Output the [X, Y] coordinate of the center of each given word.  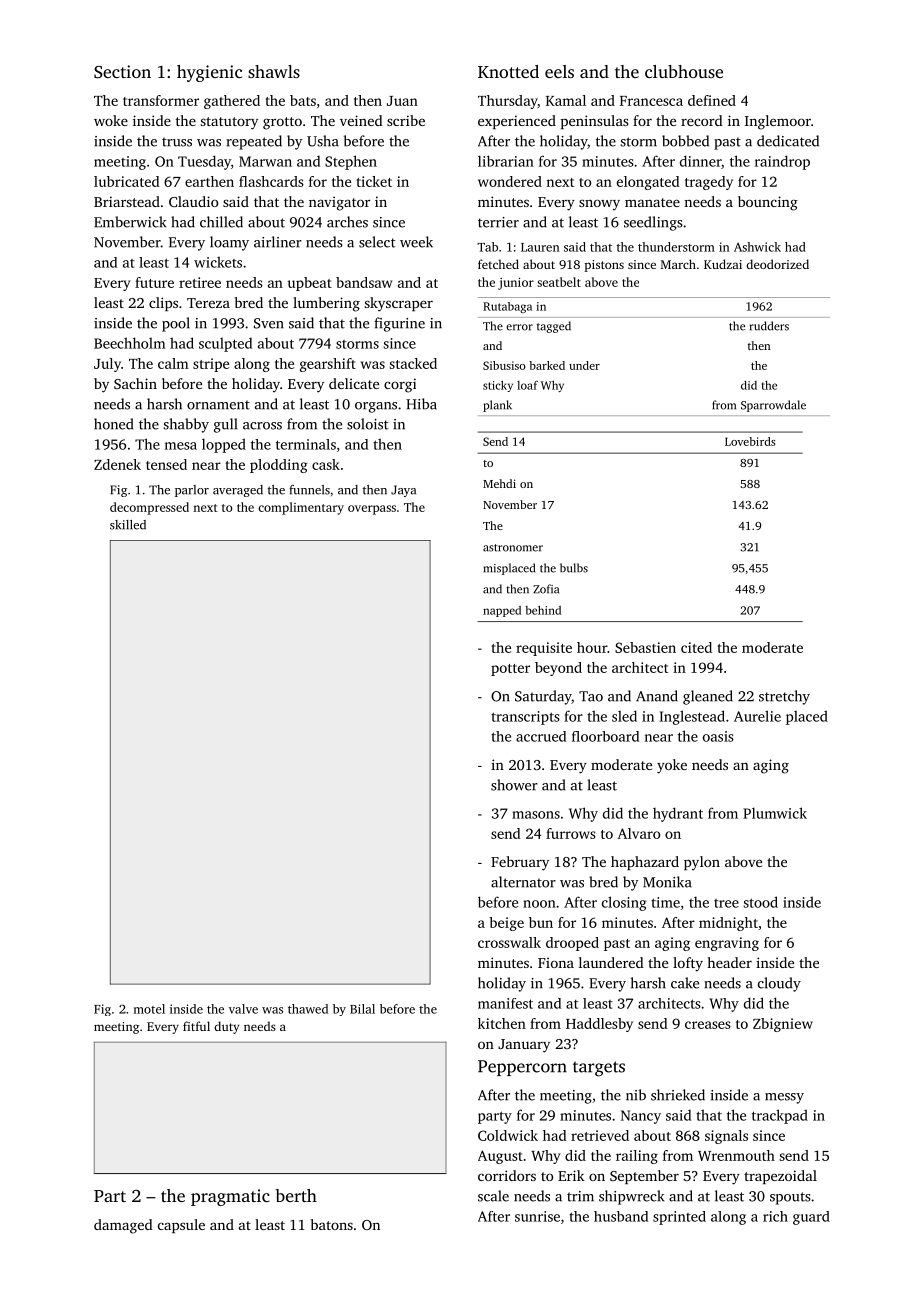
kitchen [502, 1023]
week [416, 242]
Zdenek [117, 464]
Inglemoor [778, 122]
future [154, 282]
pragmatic [230, 1197]
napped [502, 611]
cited [696, 647]
